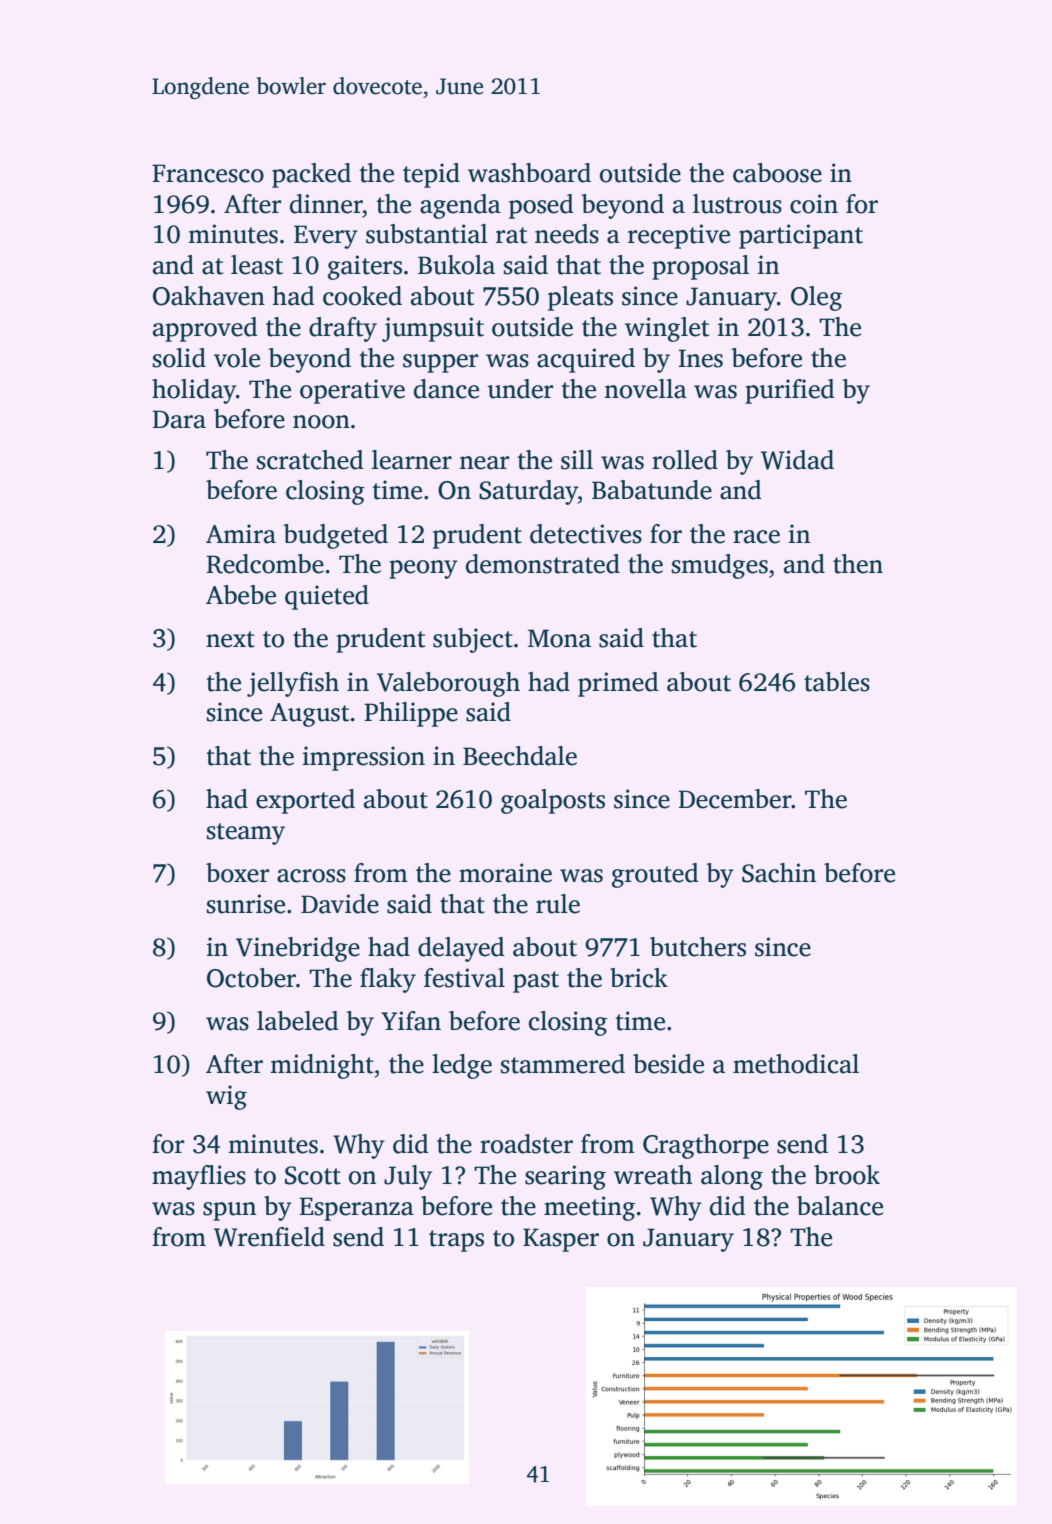  I want to click on Amira, so click(241, 534).
